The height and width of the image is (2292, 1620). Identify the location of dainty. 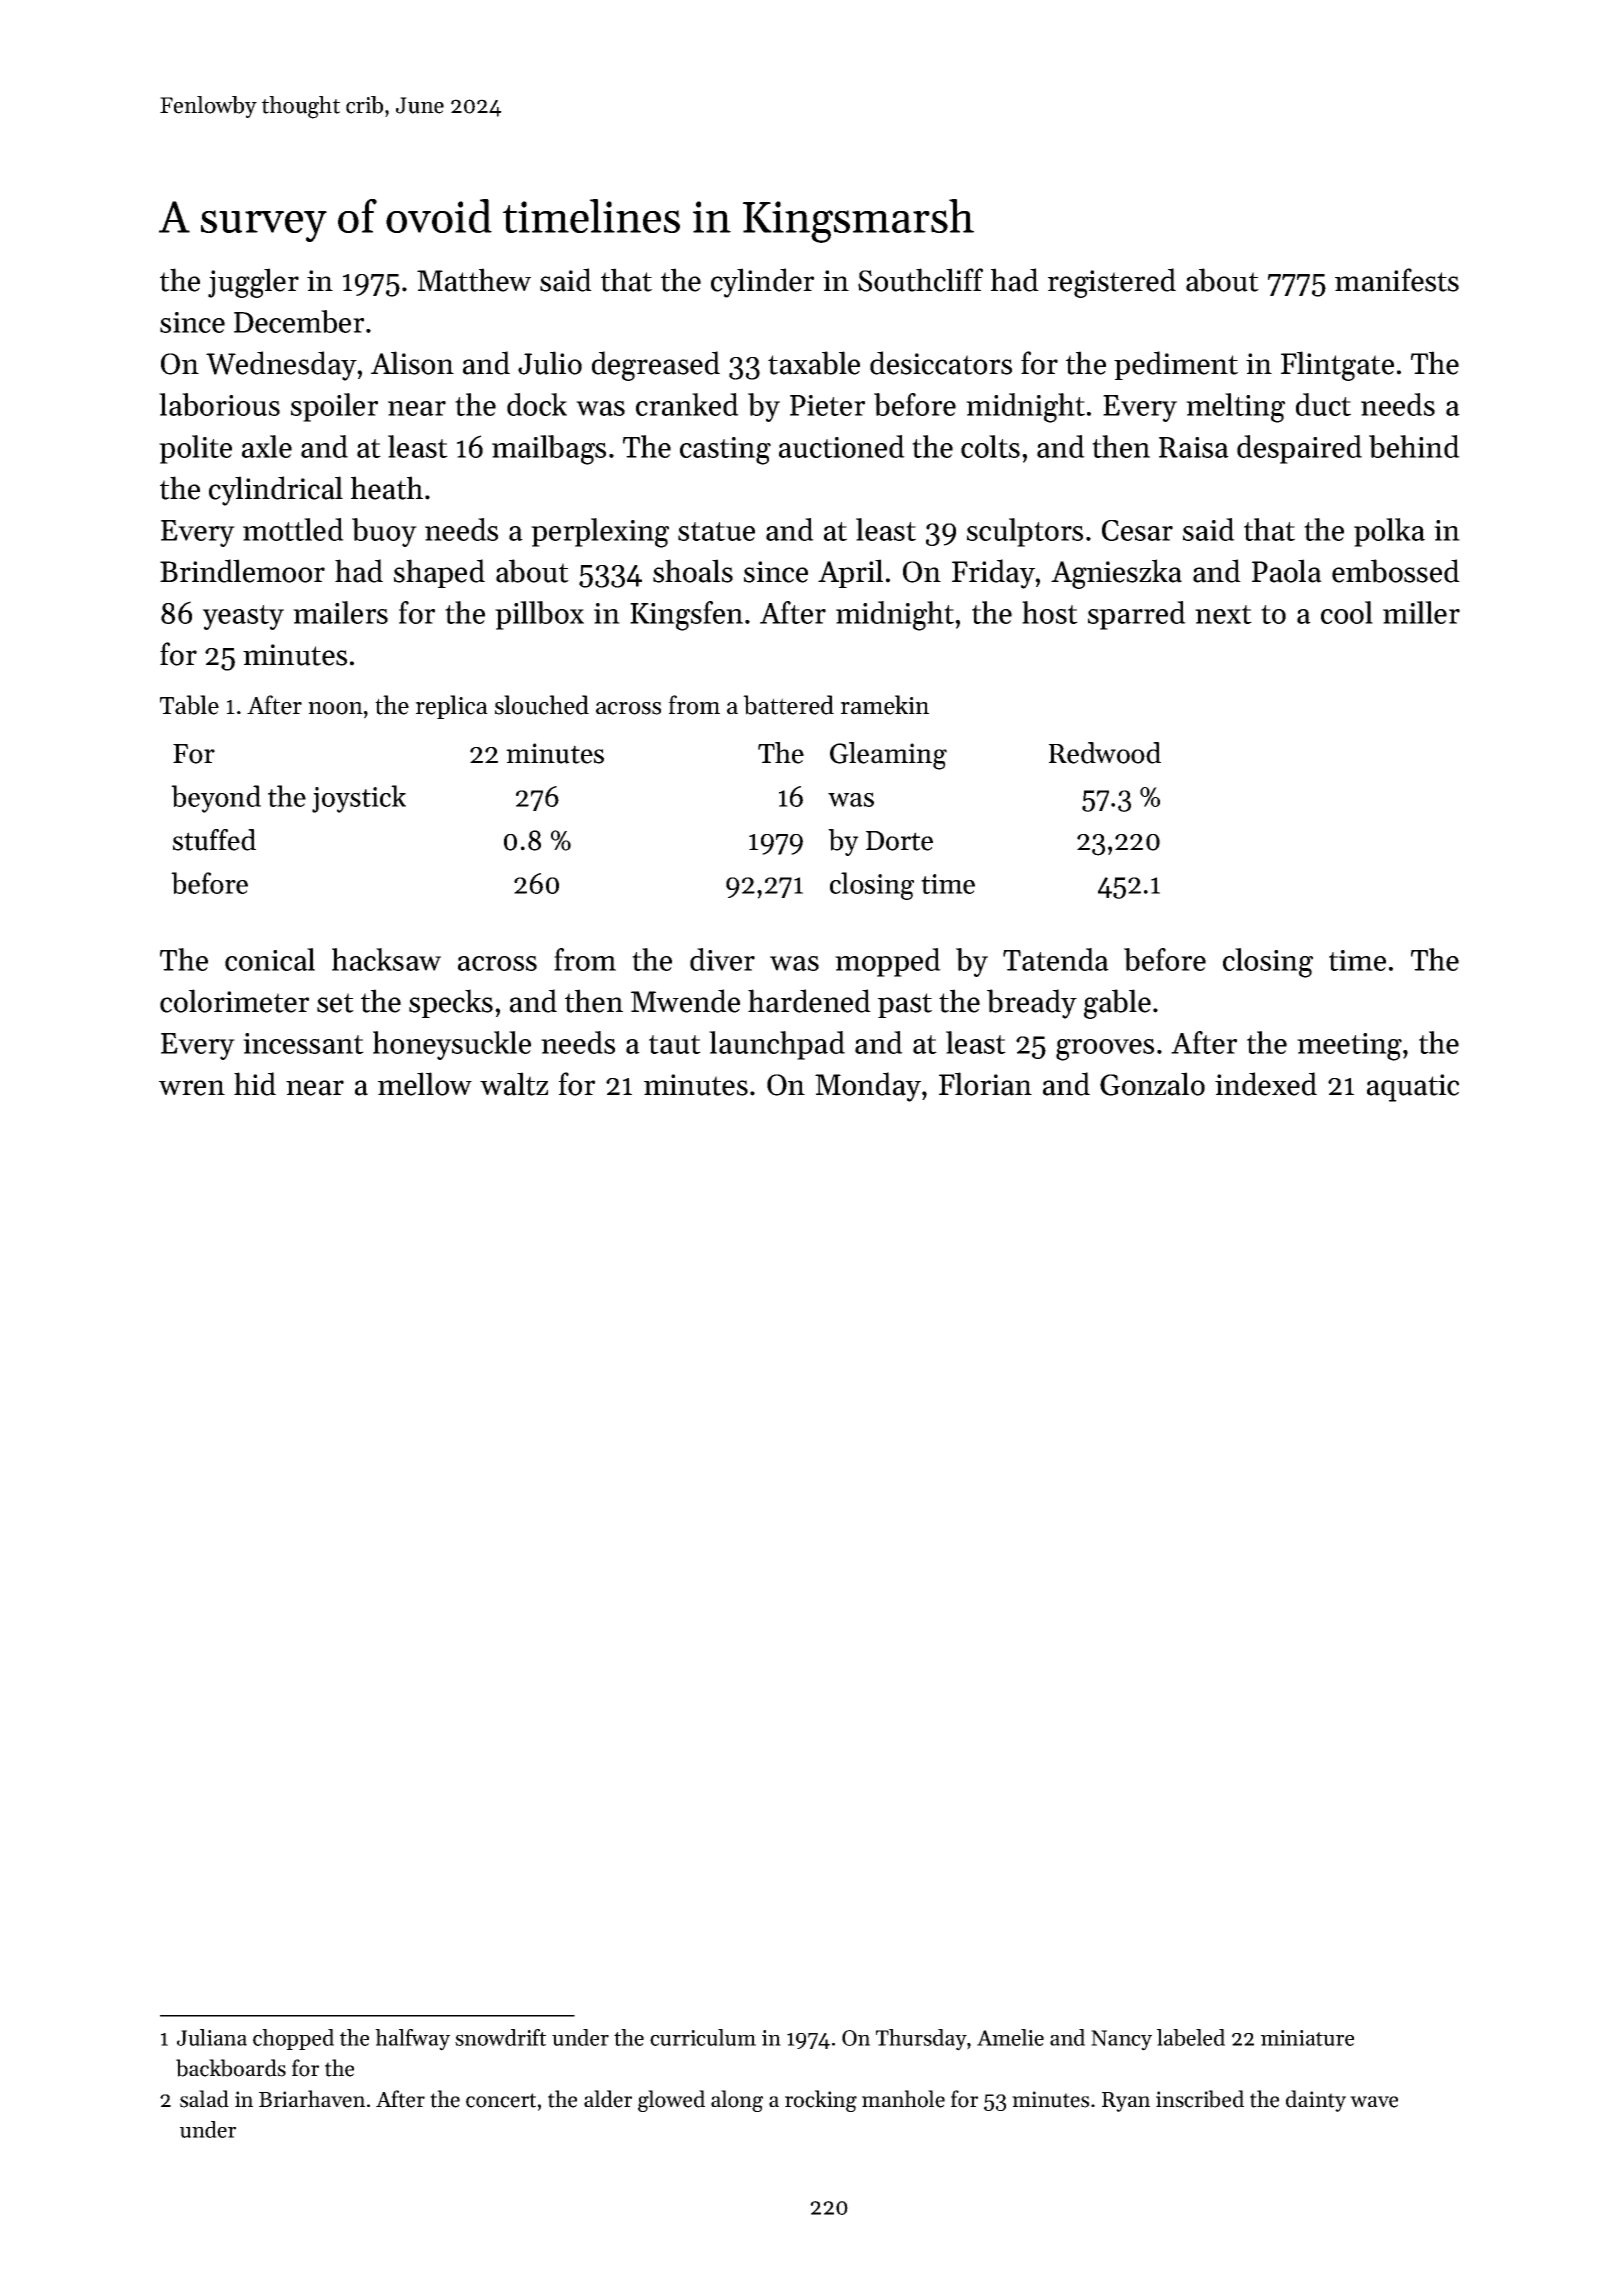
(1316, 2101).
